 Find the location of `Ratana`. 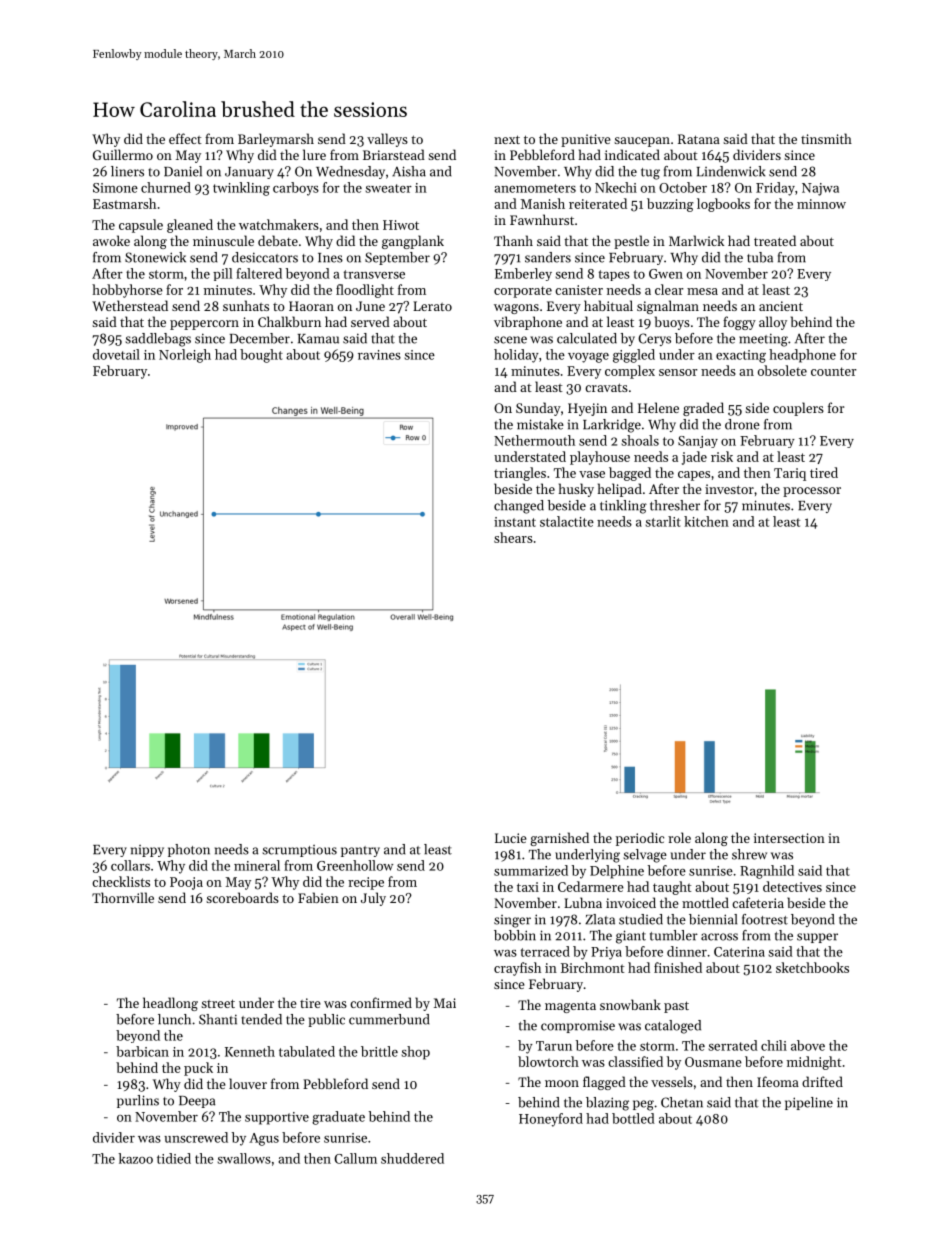

Ratana is located at coordinates (699, 139).
